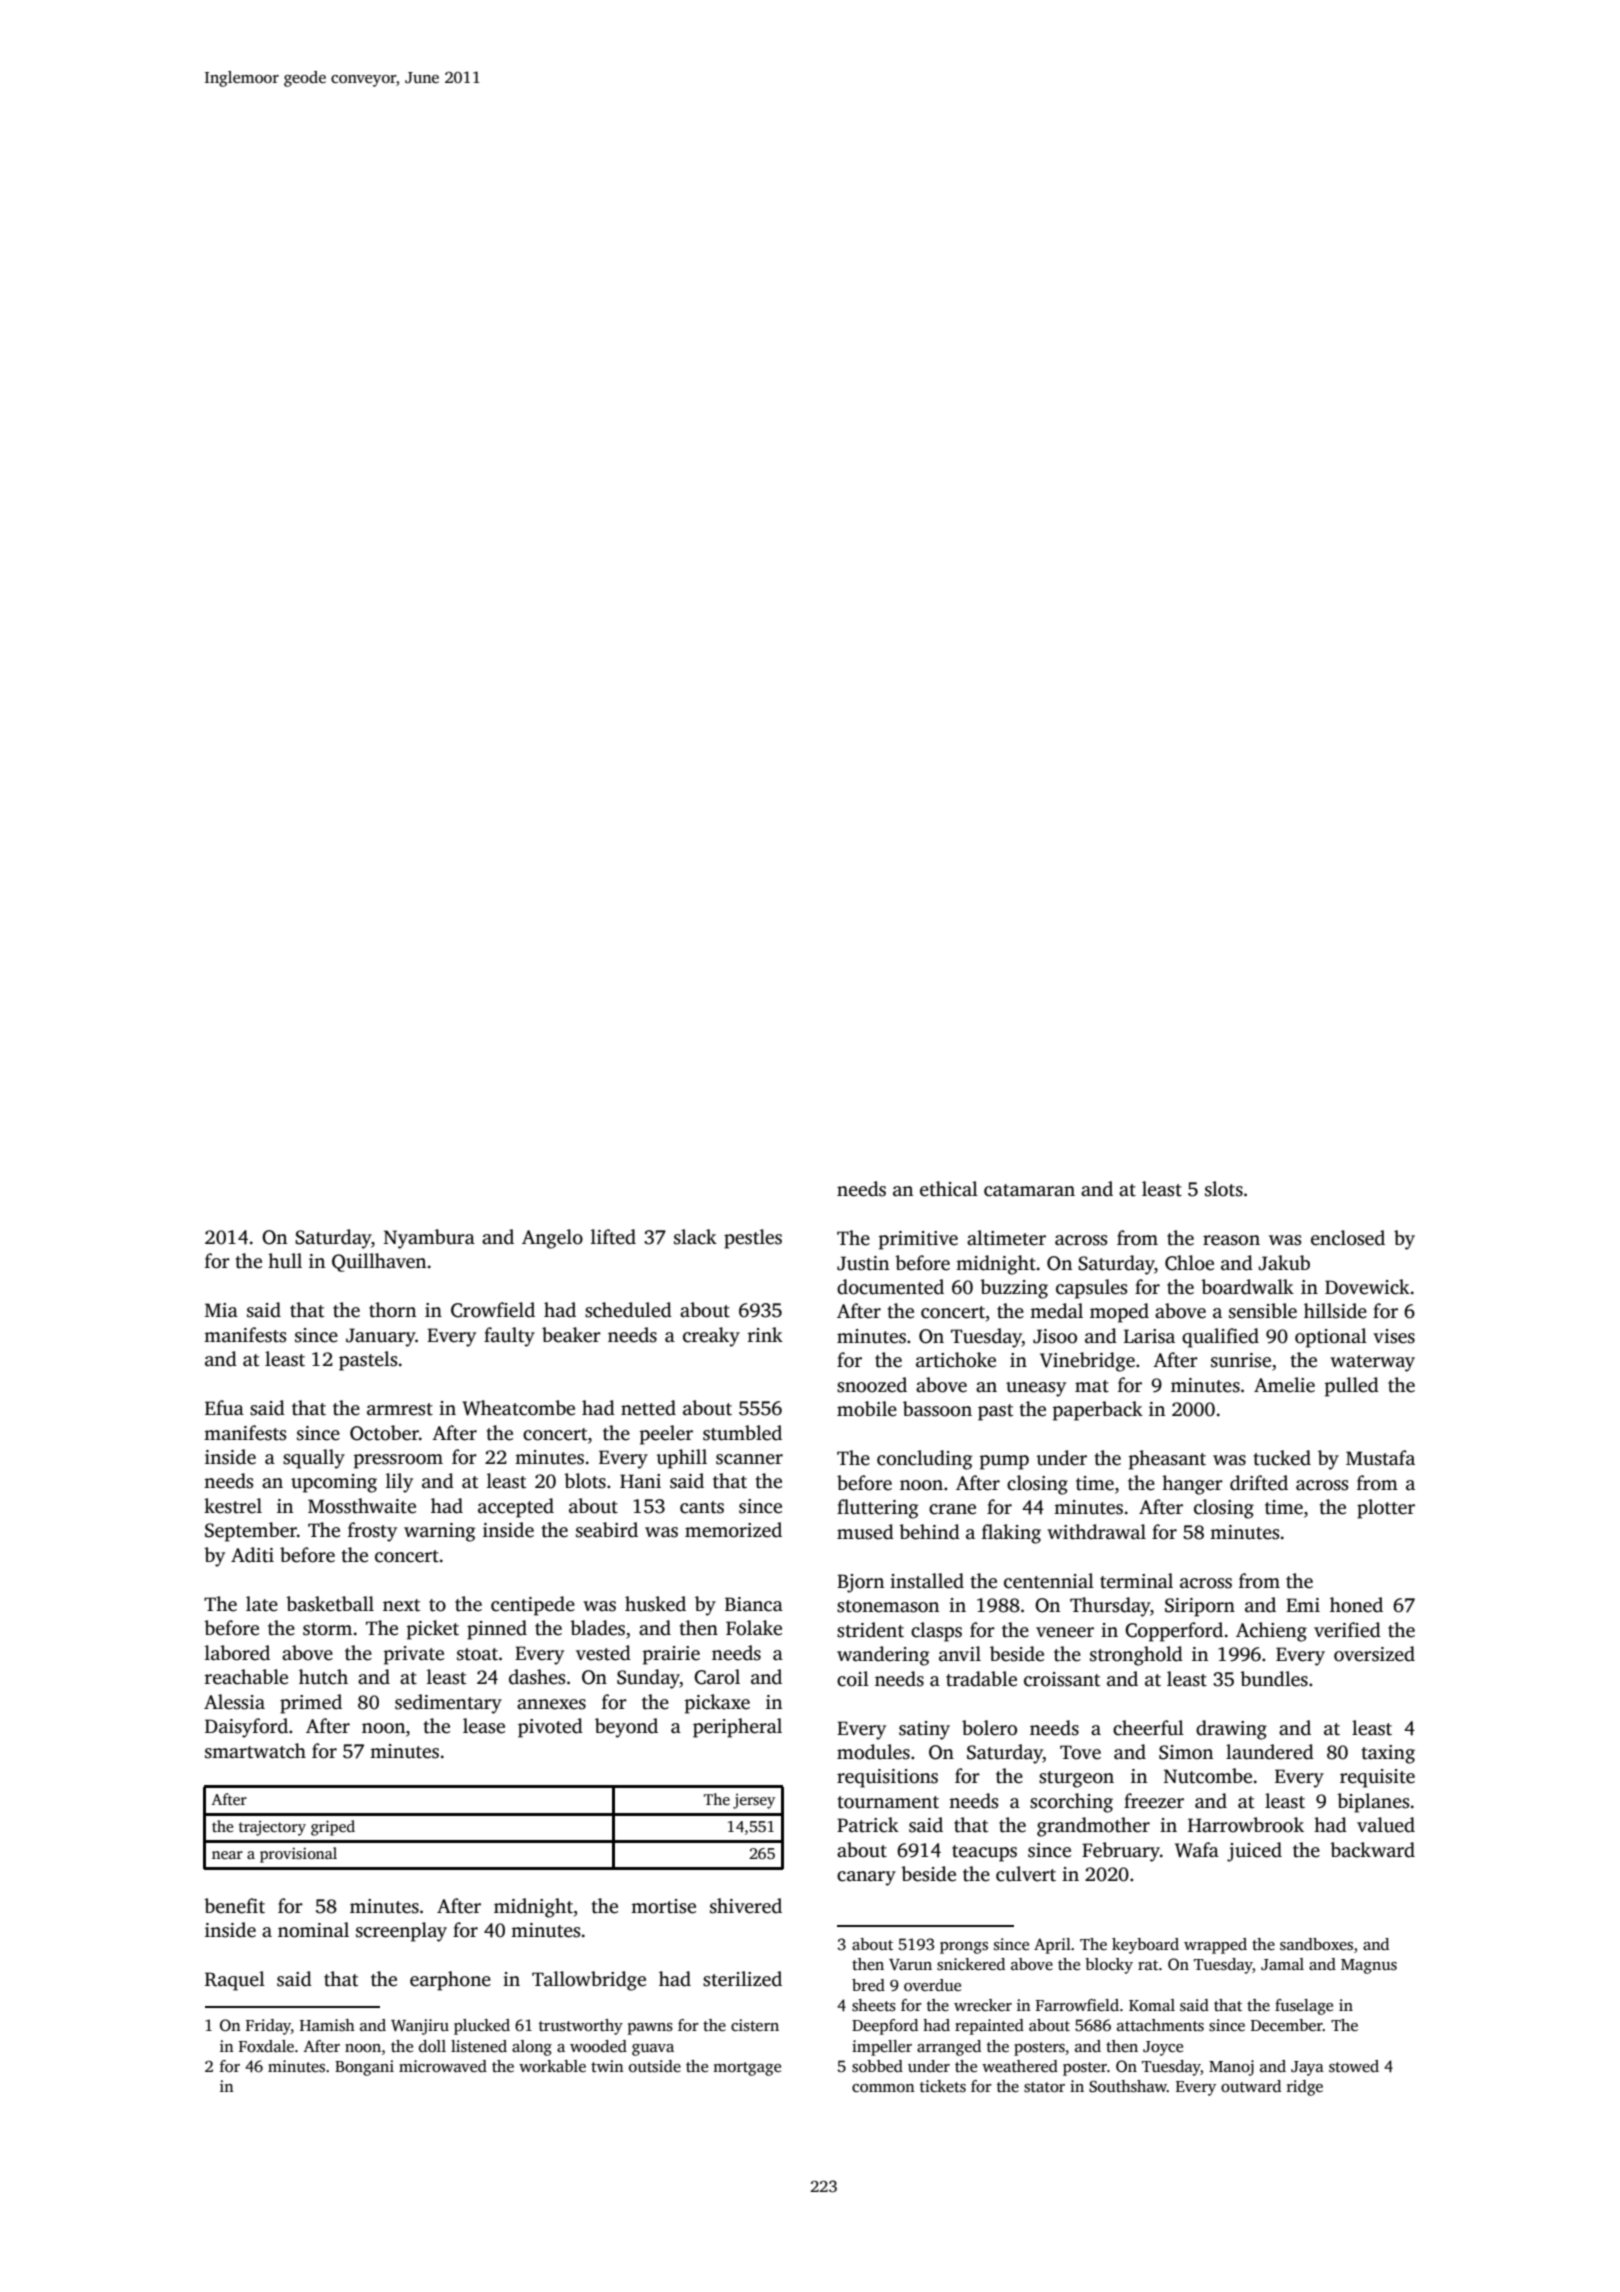 The height and width of the document is (2292, 1620). What do you see at coordinates (234, 1702) in the document?
I see `Alessia` at bounding box center [234, 1702].
